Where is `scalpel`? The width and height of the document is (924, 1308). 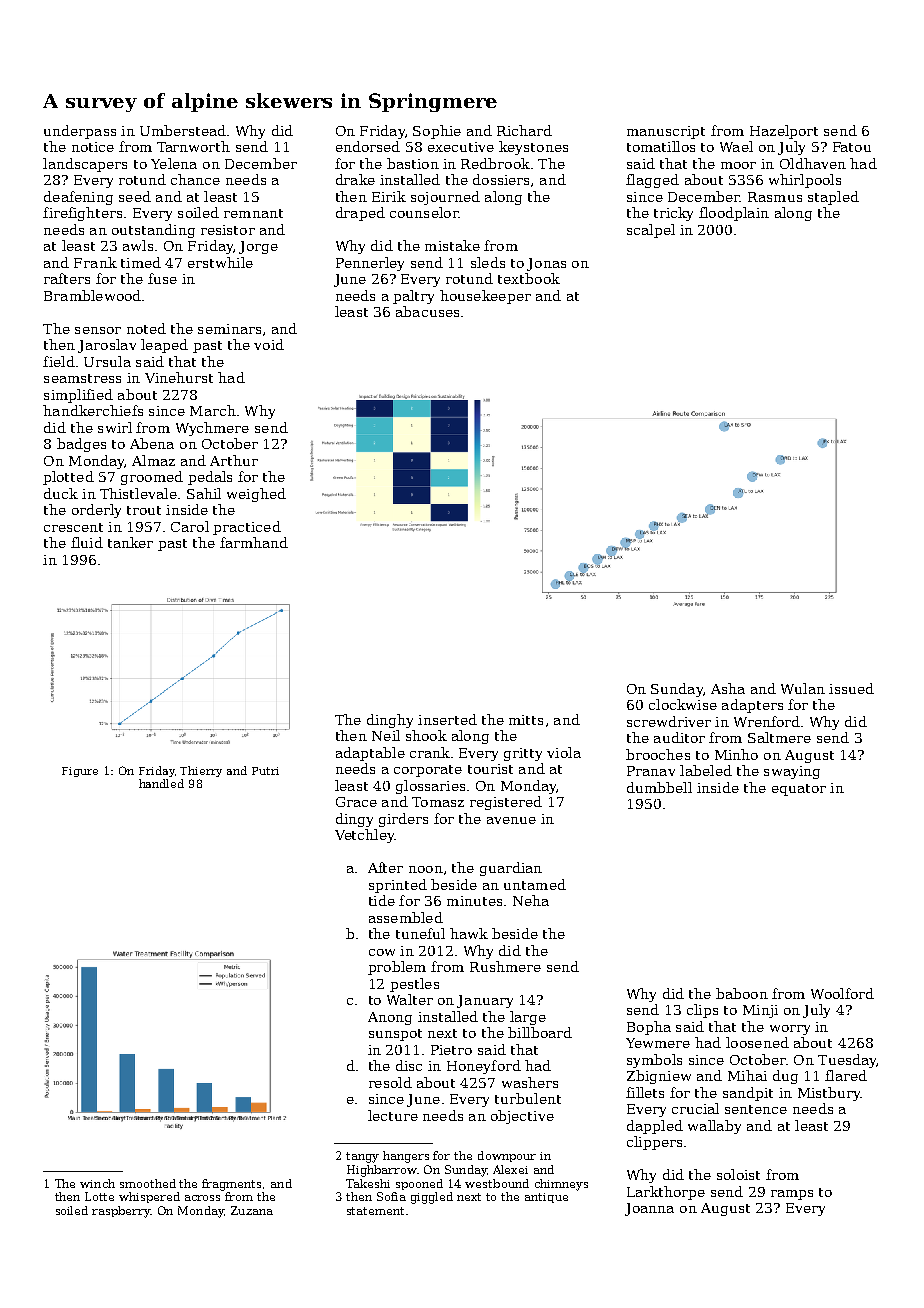 scalpel is located at coordinates (651, 231).
